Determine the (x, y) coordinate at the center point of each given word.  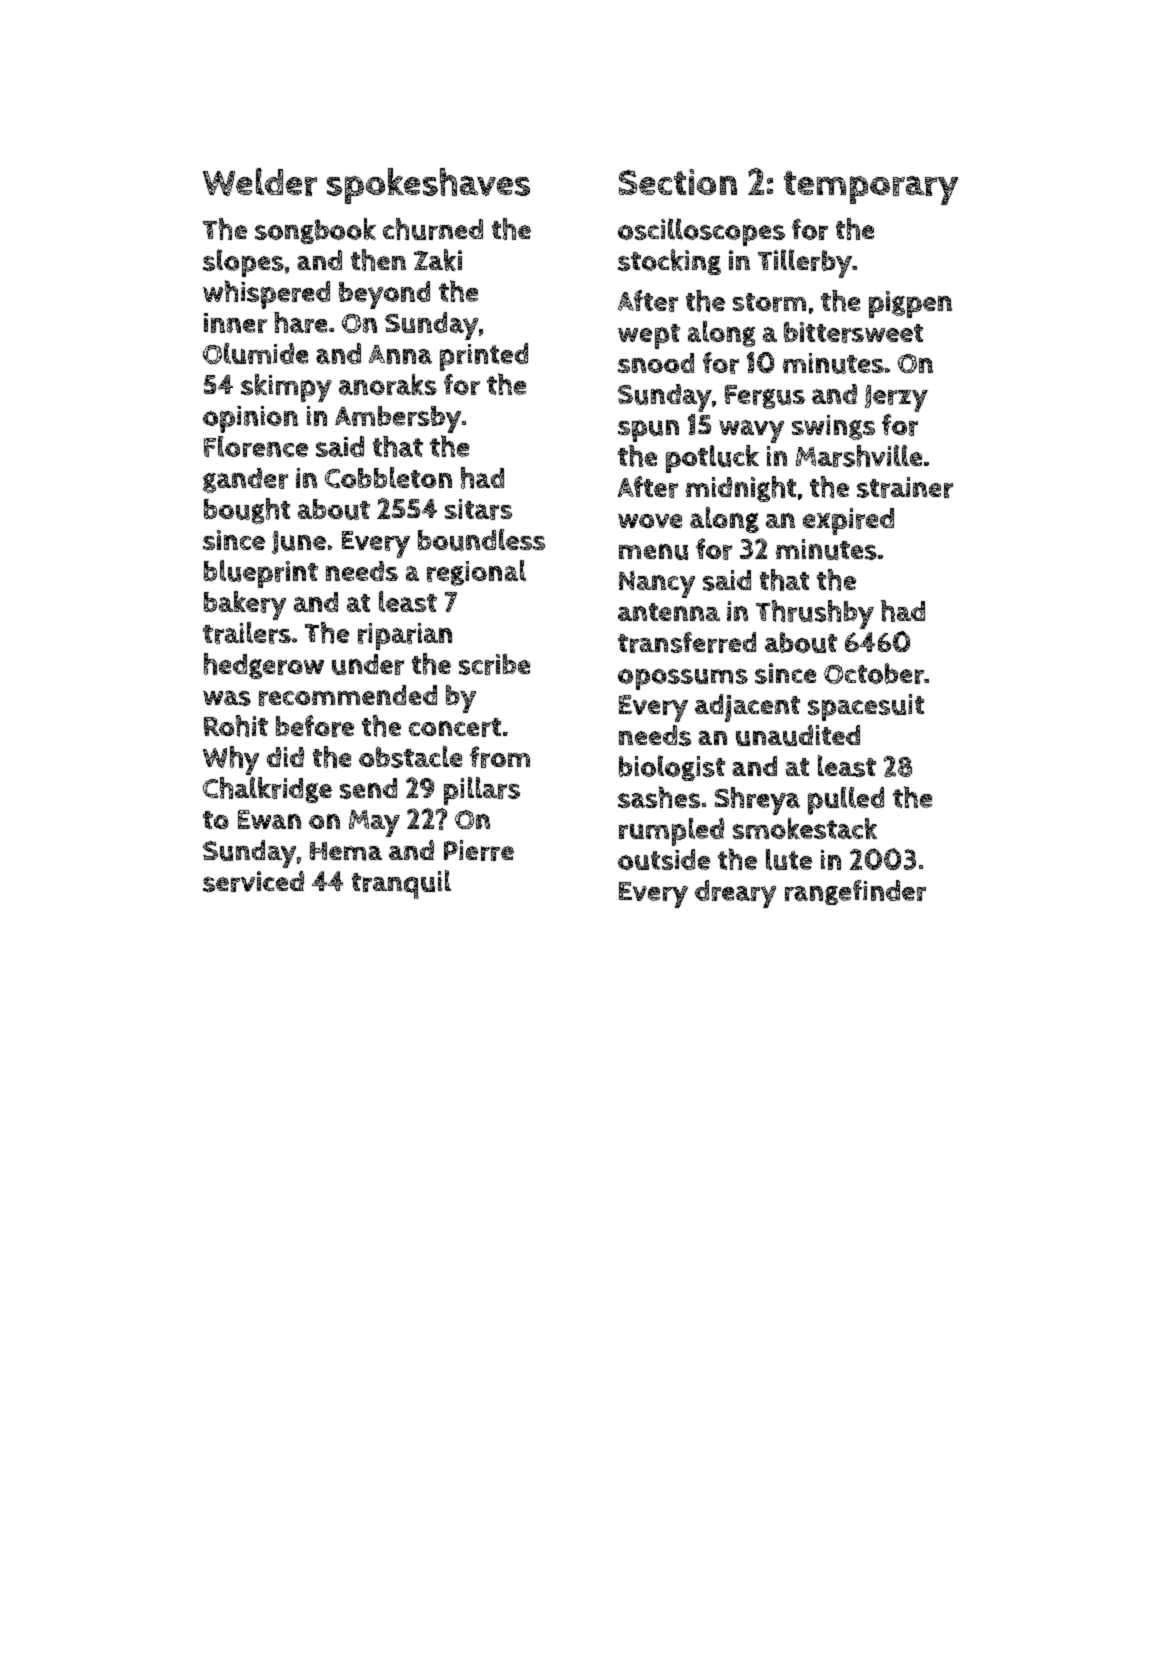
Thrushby (815, 614)
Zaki (438, 260)
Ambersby (398, 419)
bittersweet (853, 332)
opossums (683, 679)
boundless (481, 540)
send (368, 788)
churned (433, 229)
